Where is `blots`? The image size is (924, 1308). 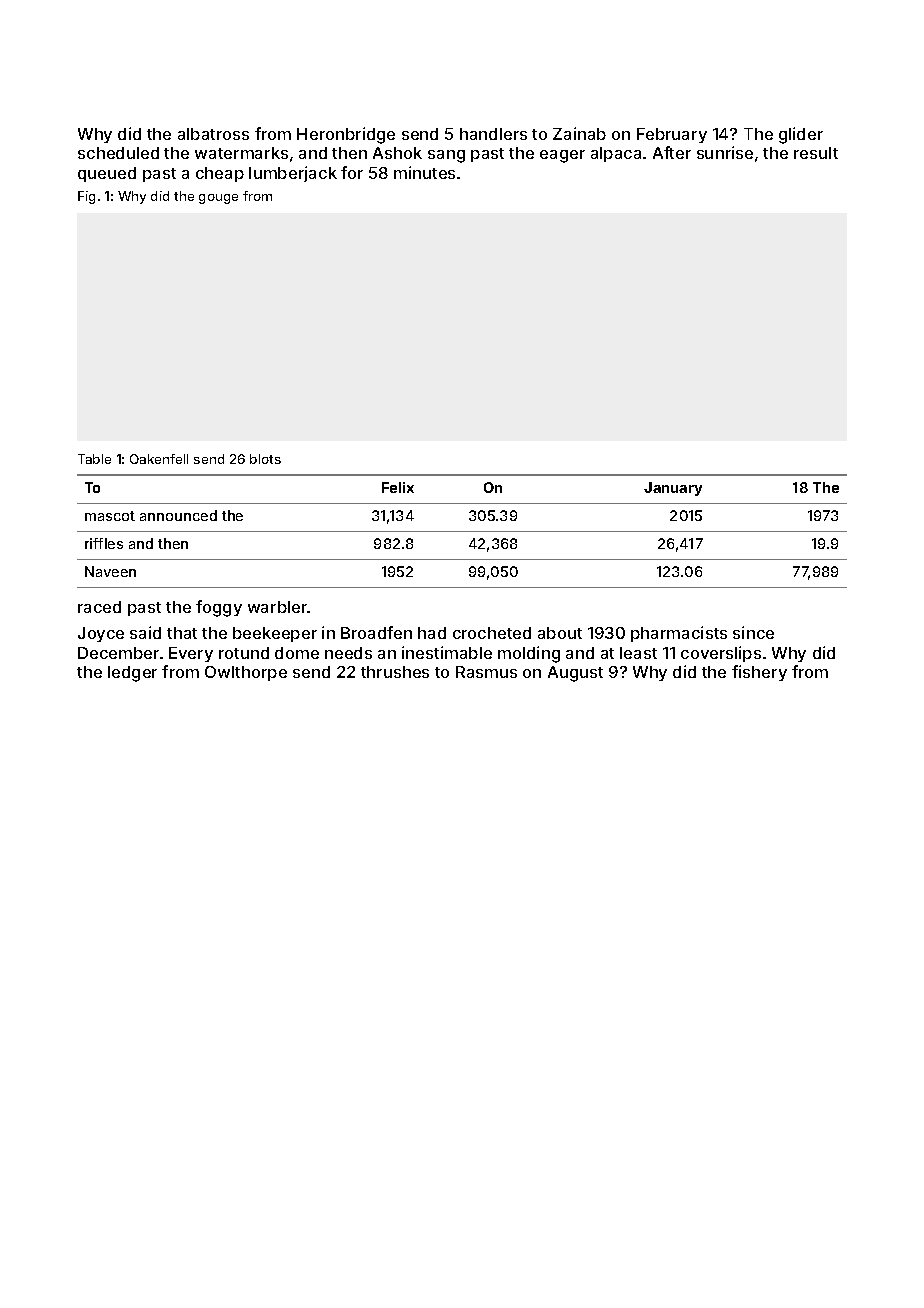
blots is located at coordinates (265, 459).
